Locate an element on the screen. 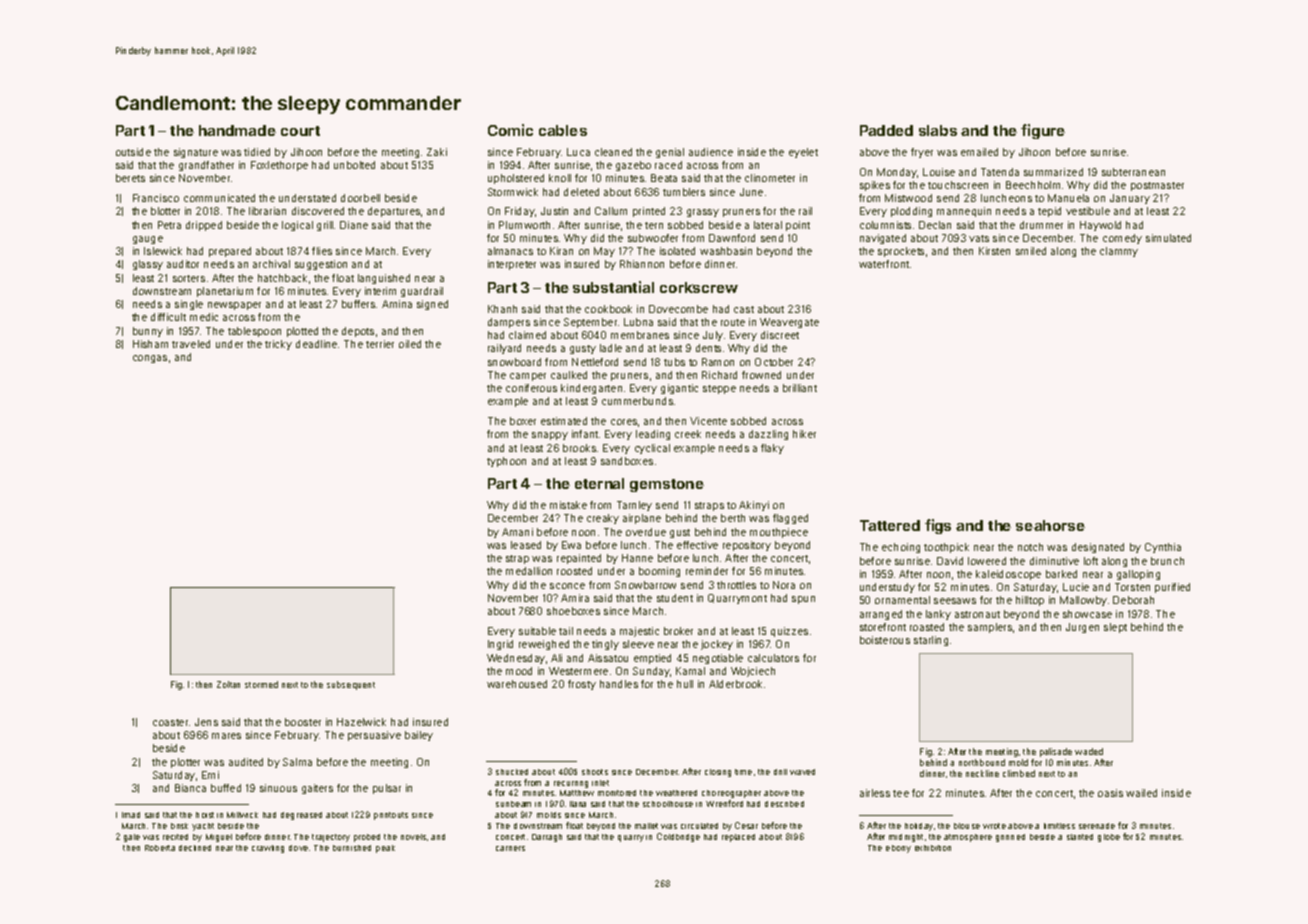 The image size is (1308, 924). Jurgen is located at coordinates (1082, 628).
